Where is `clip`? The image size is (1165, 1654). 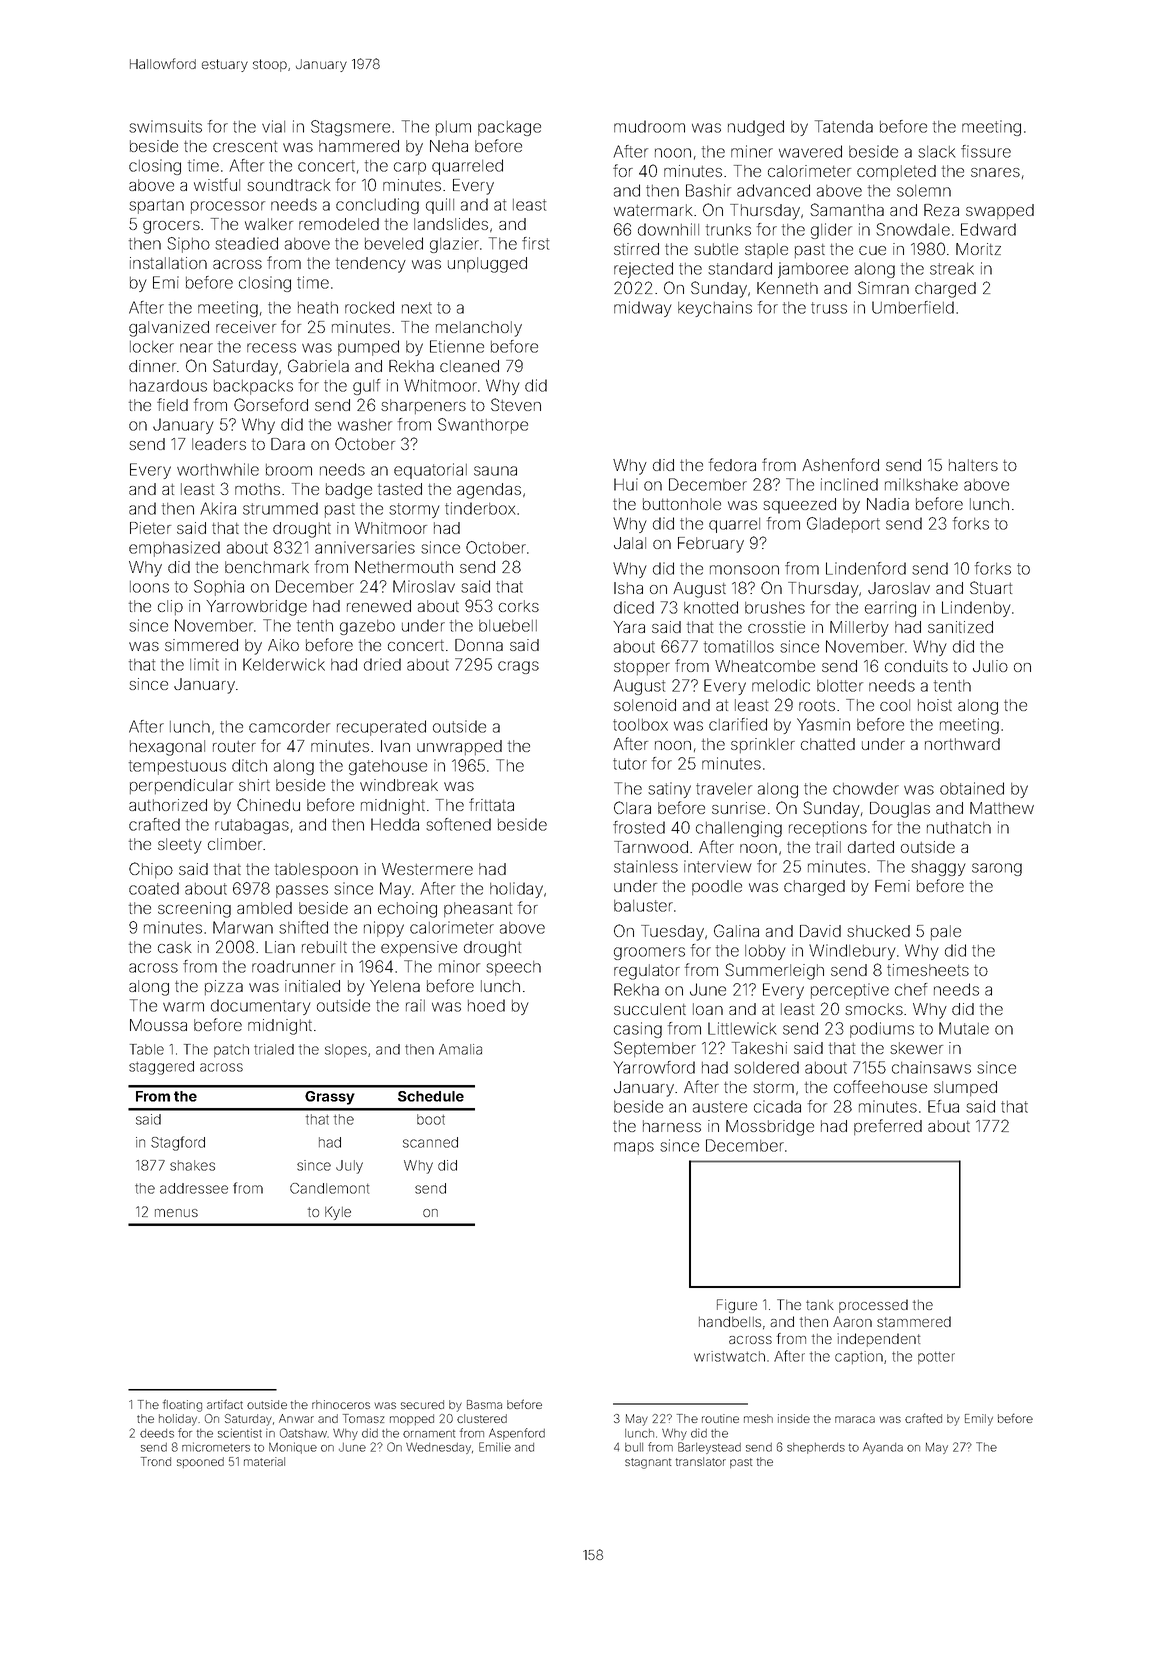
clip is located at coordinates (170, 607).
